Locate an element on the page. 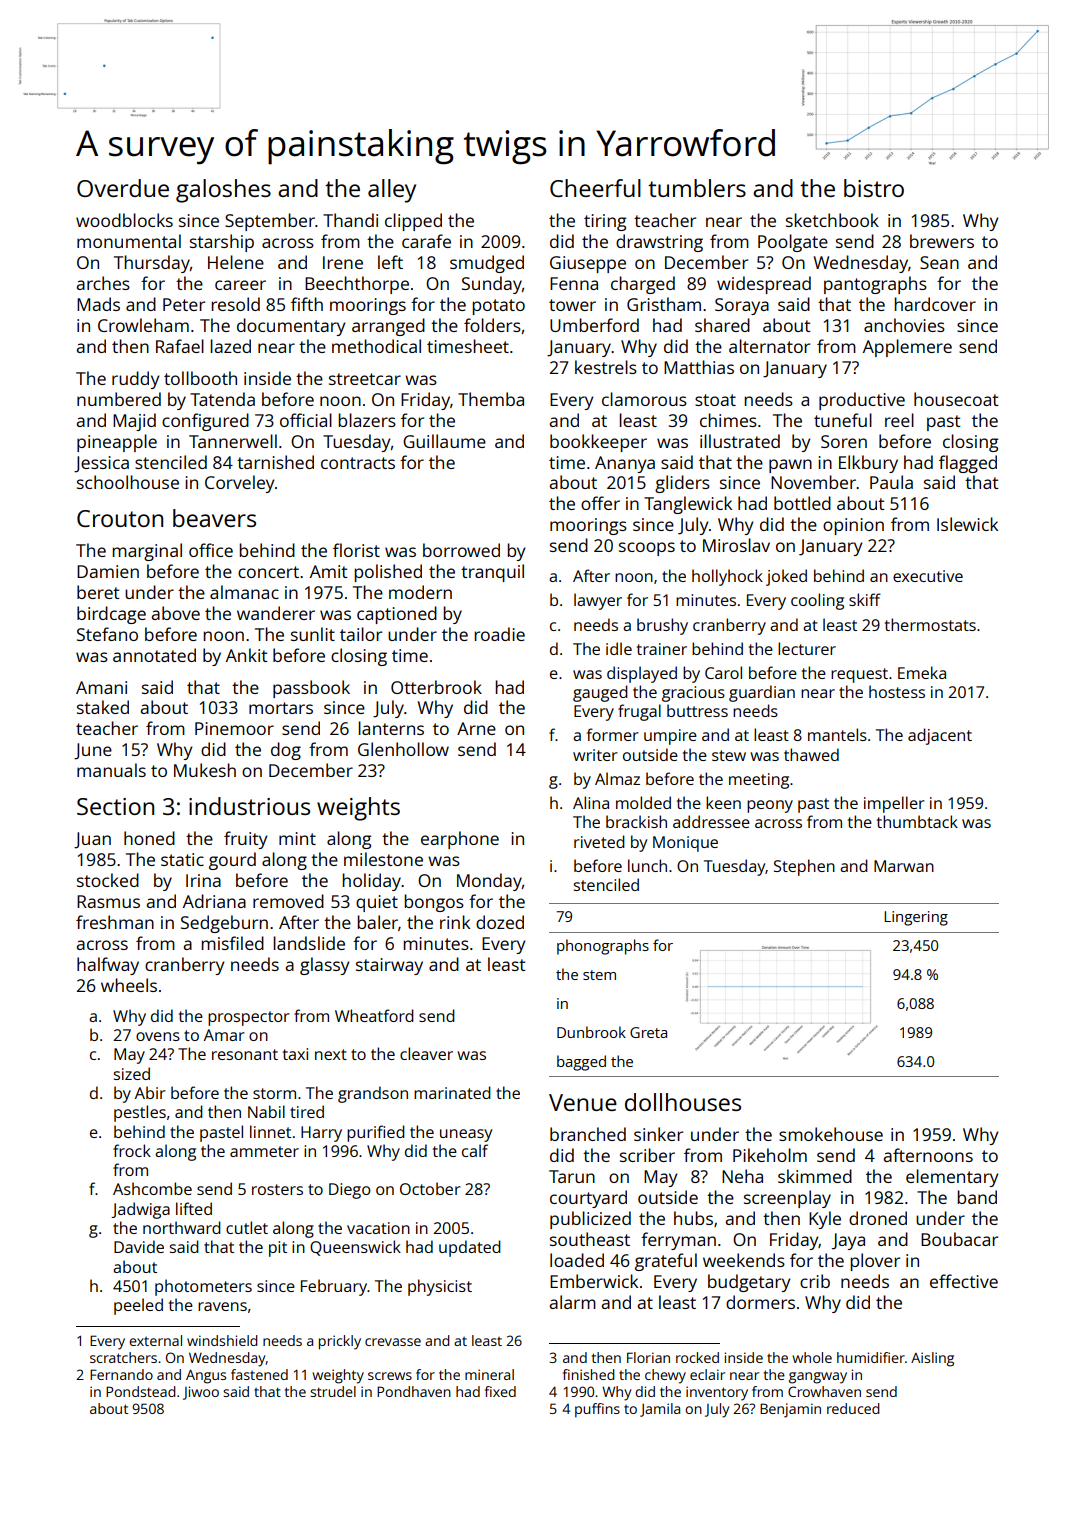 The image size is (1075, 1521). dozed is located at coordinates (500, 922).
